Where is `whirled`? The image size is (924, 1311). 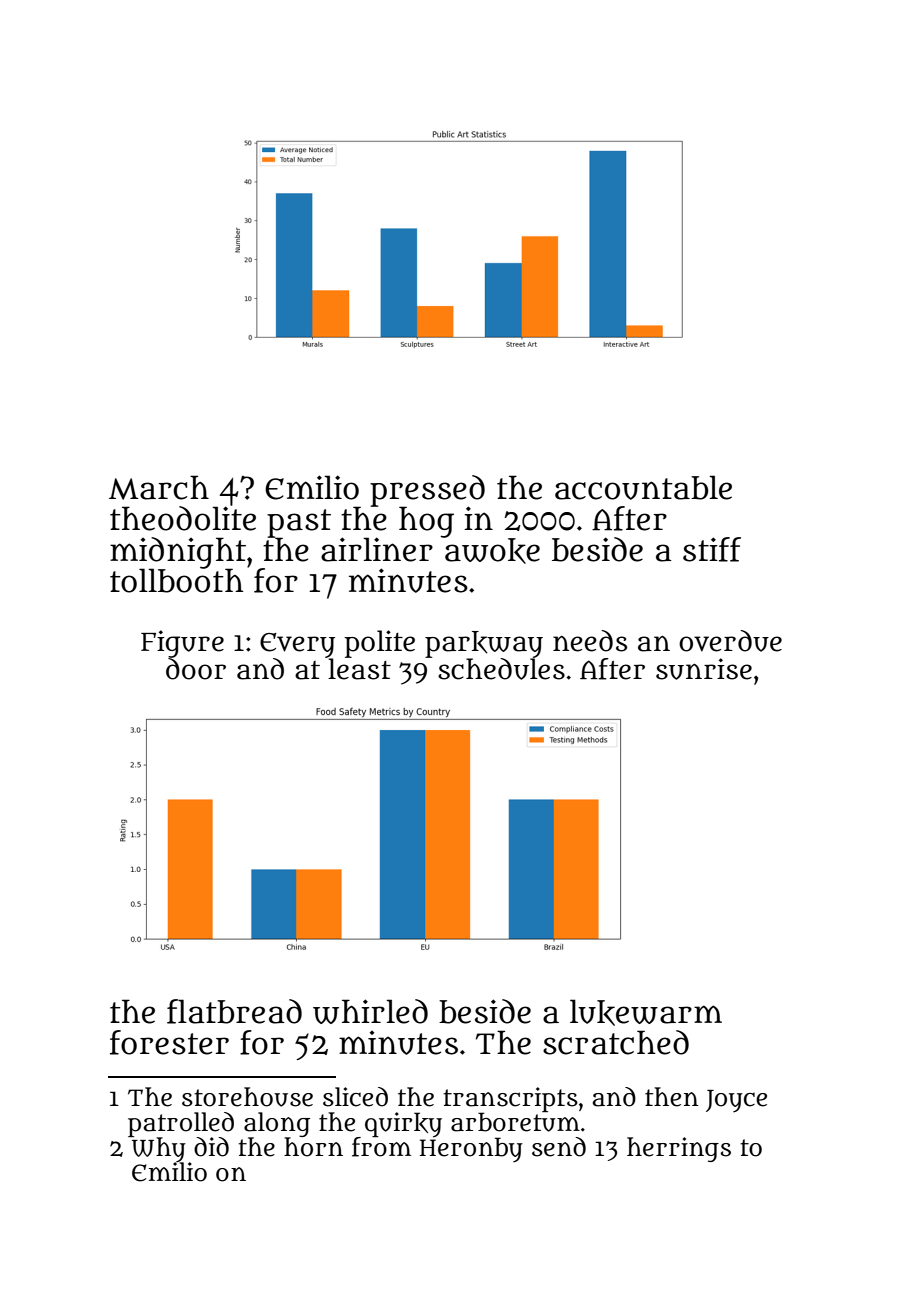 whirled is located at coordinates (370, 1011).
